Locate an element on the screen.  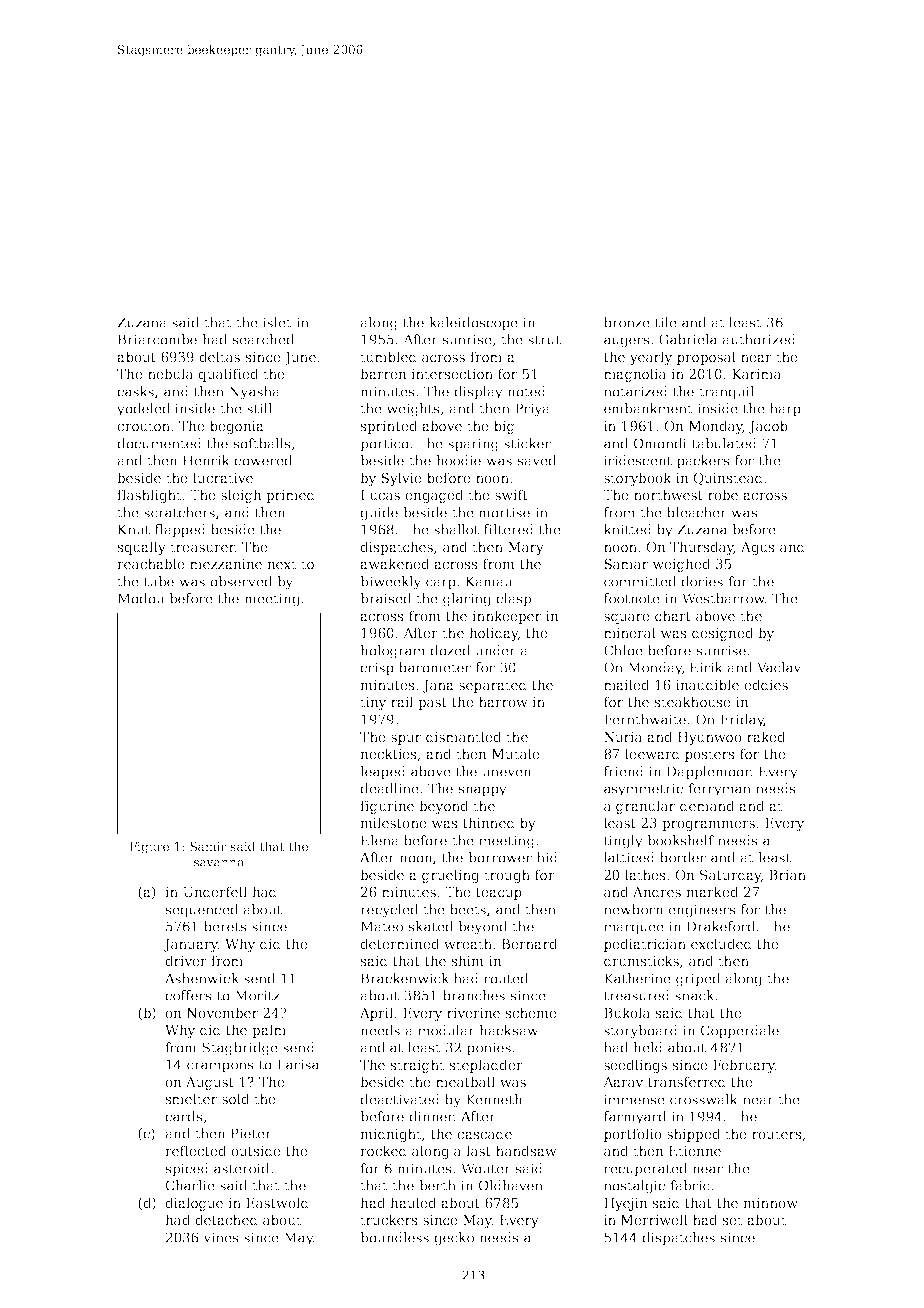
recycled is located at coordinates (389, 911).
